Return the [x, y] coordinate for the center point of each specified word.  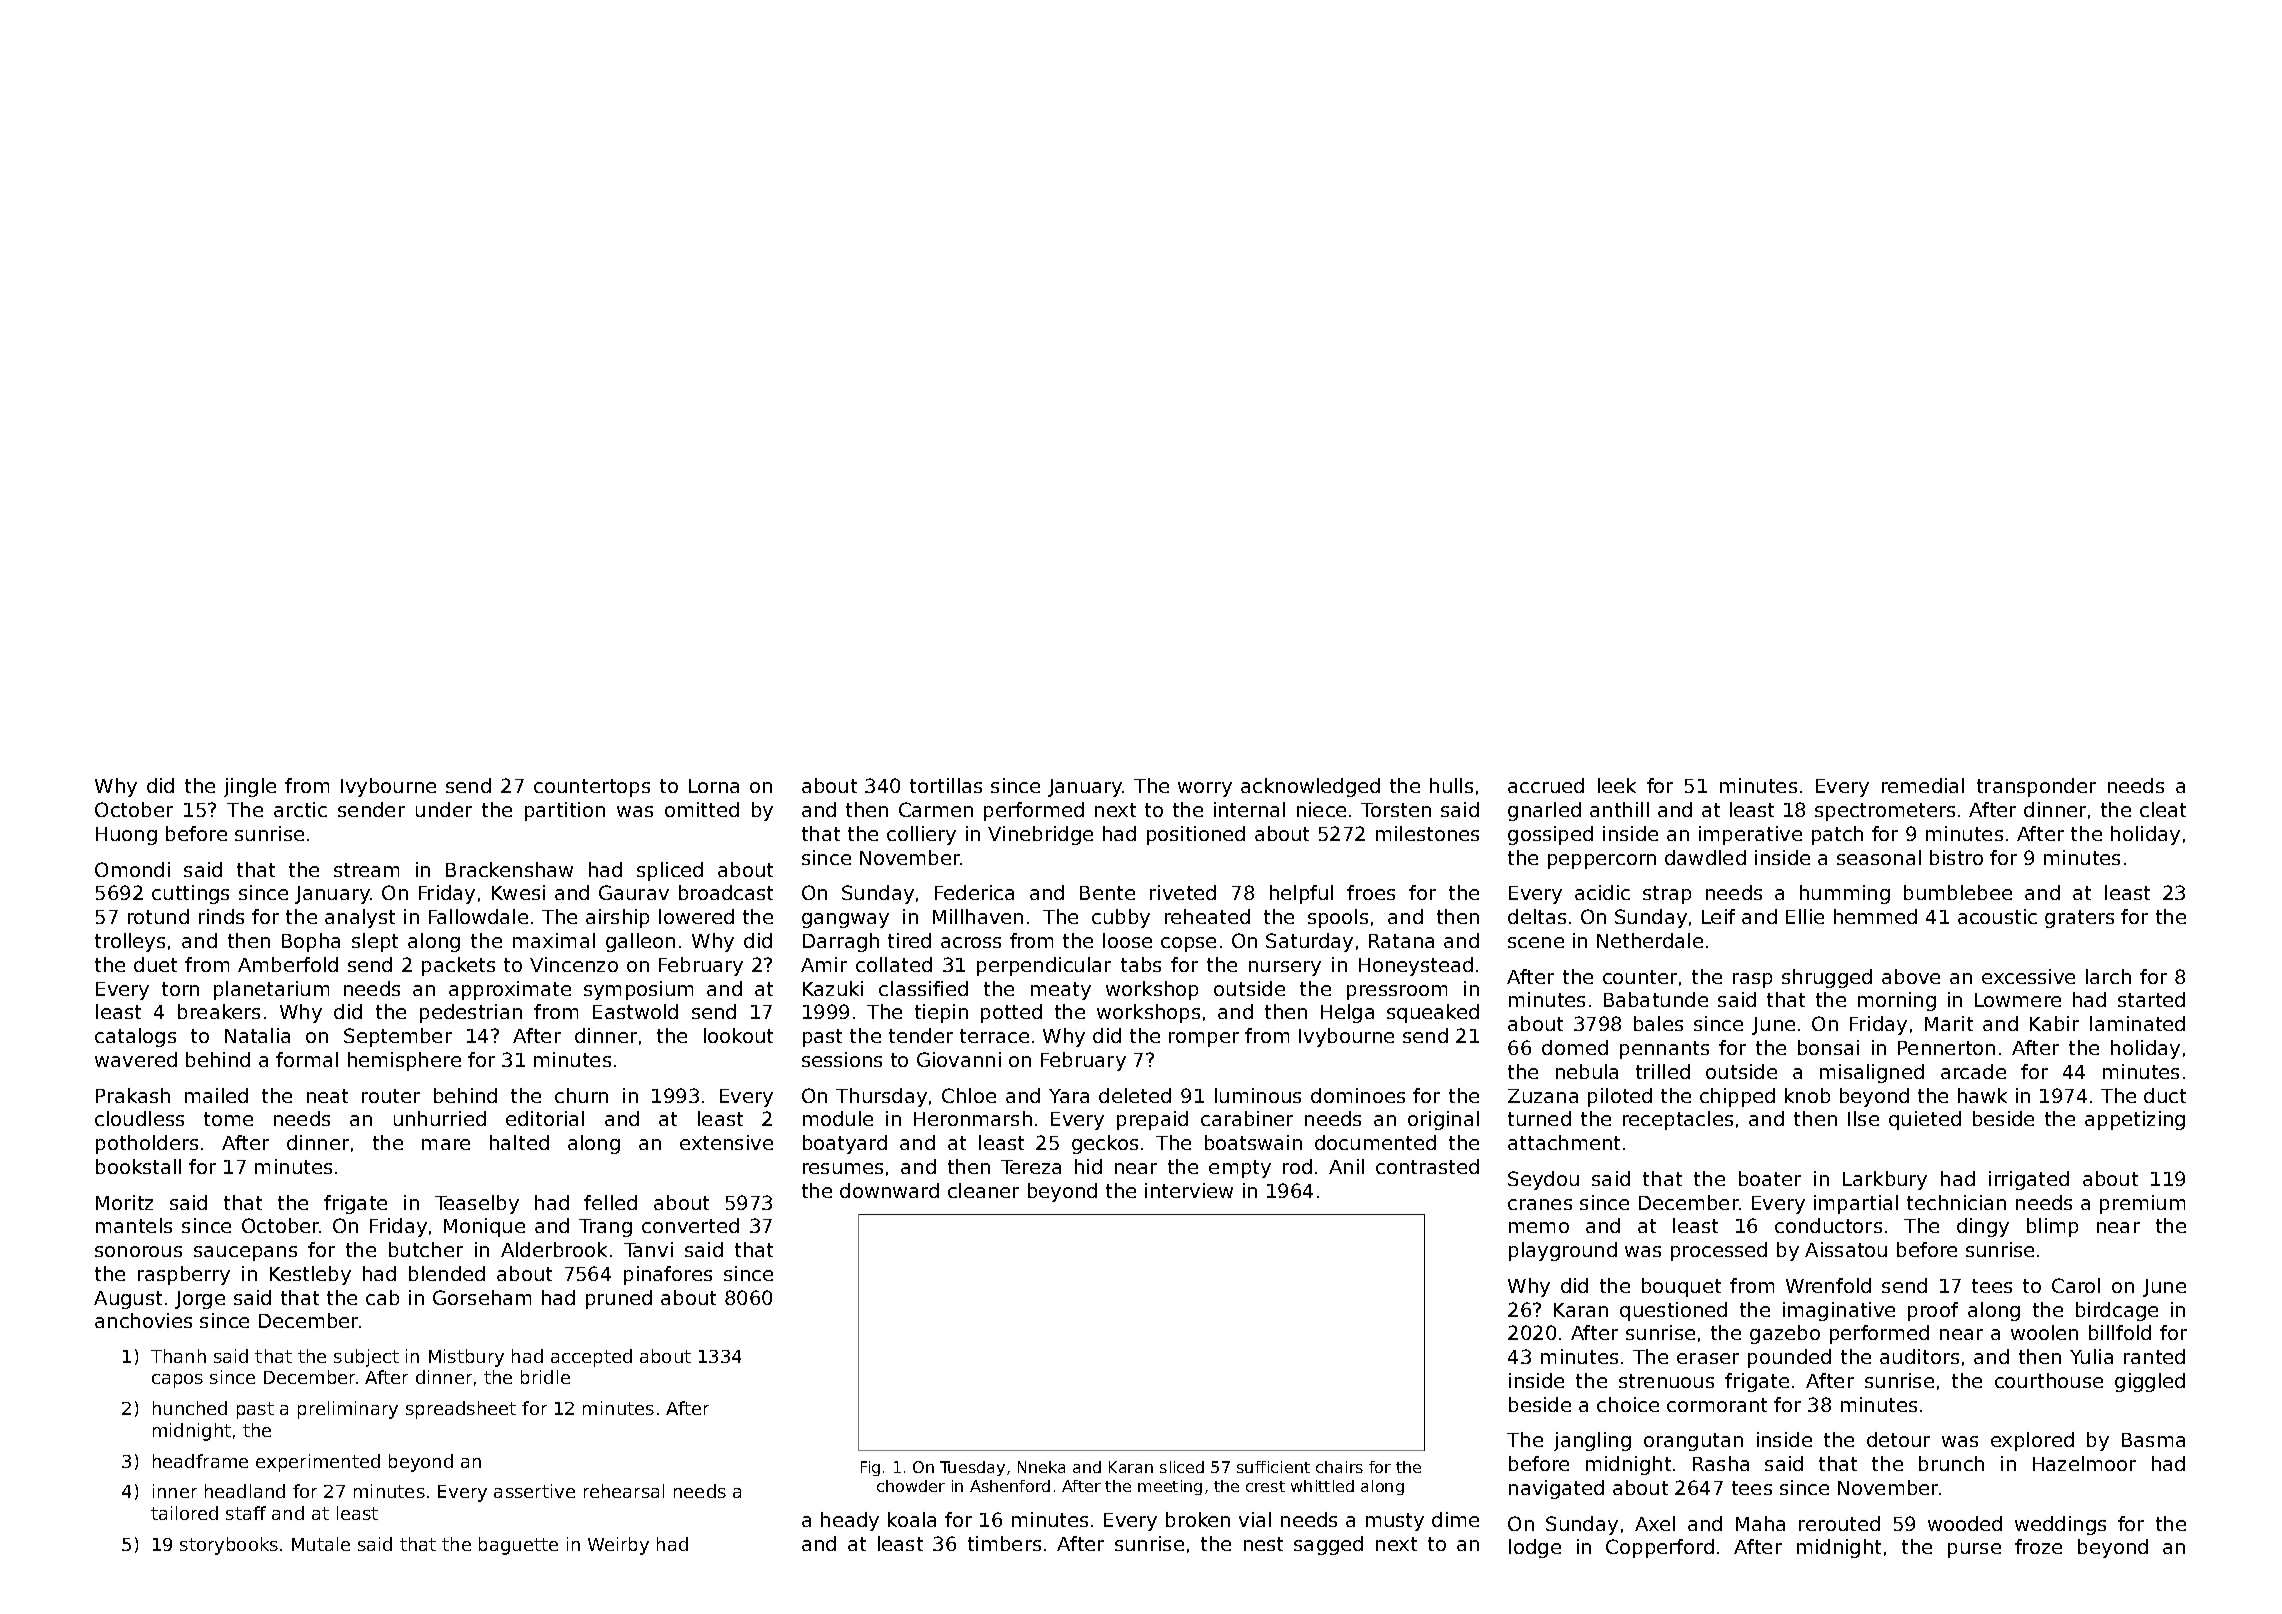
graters [2079, 919]
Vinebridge [1040, 835]
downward [889, 1190]
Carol [2076, 1285]
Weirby [618, 1546]
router [391, 1096]
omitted [702, 809]
